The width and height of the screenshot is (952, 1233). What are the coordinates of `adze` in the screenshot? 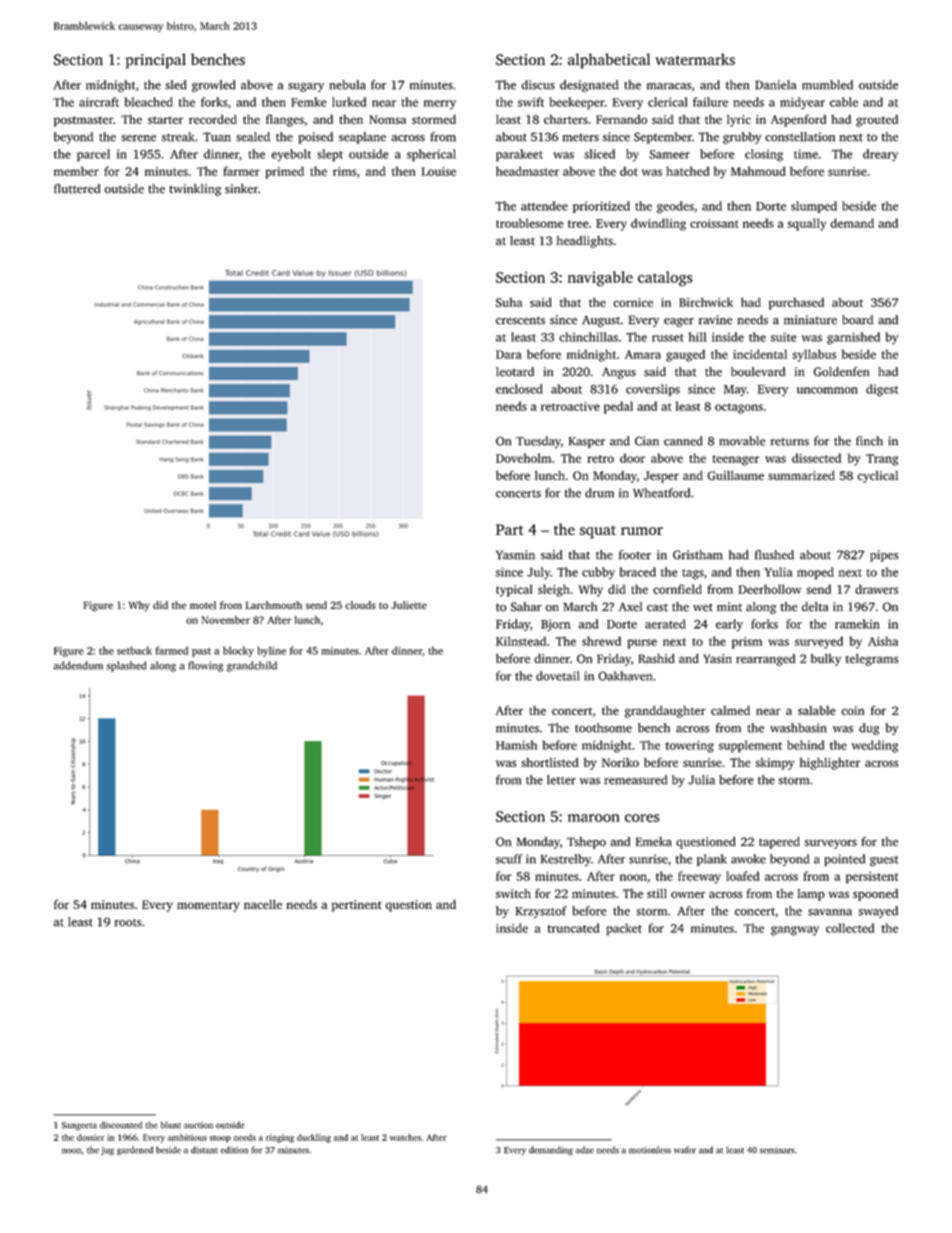 It's located at (585, 1150).
